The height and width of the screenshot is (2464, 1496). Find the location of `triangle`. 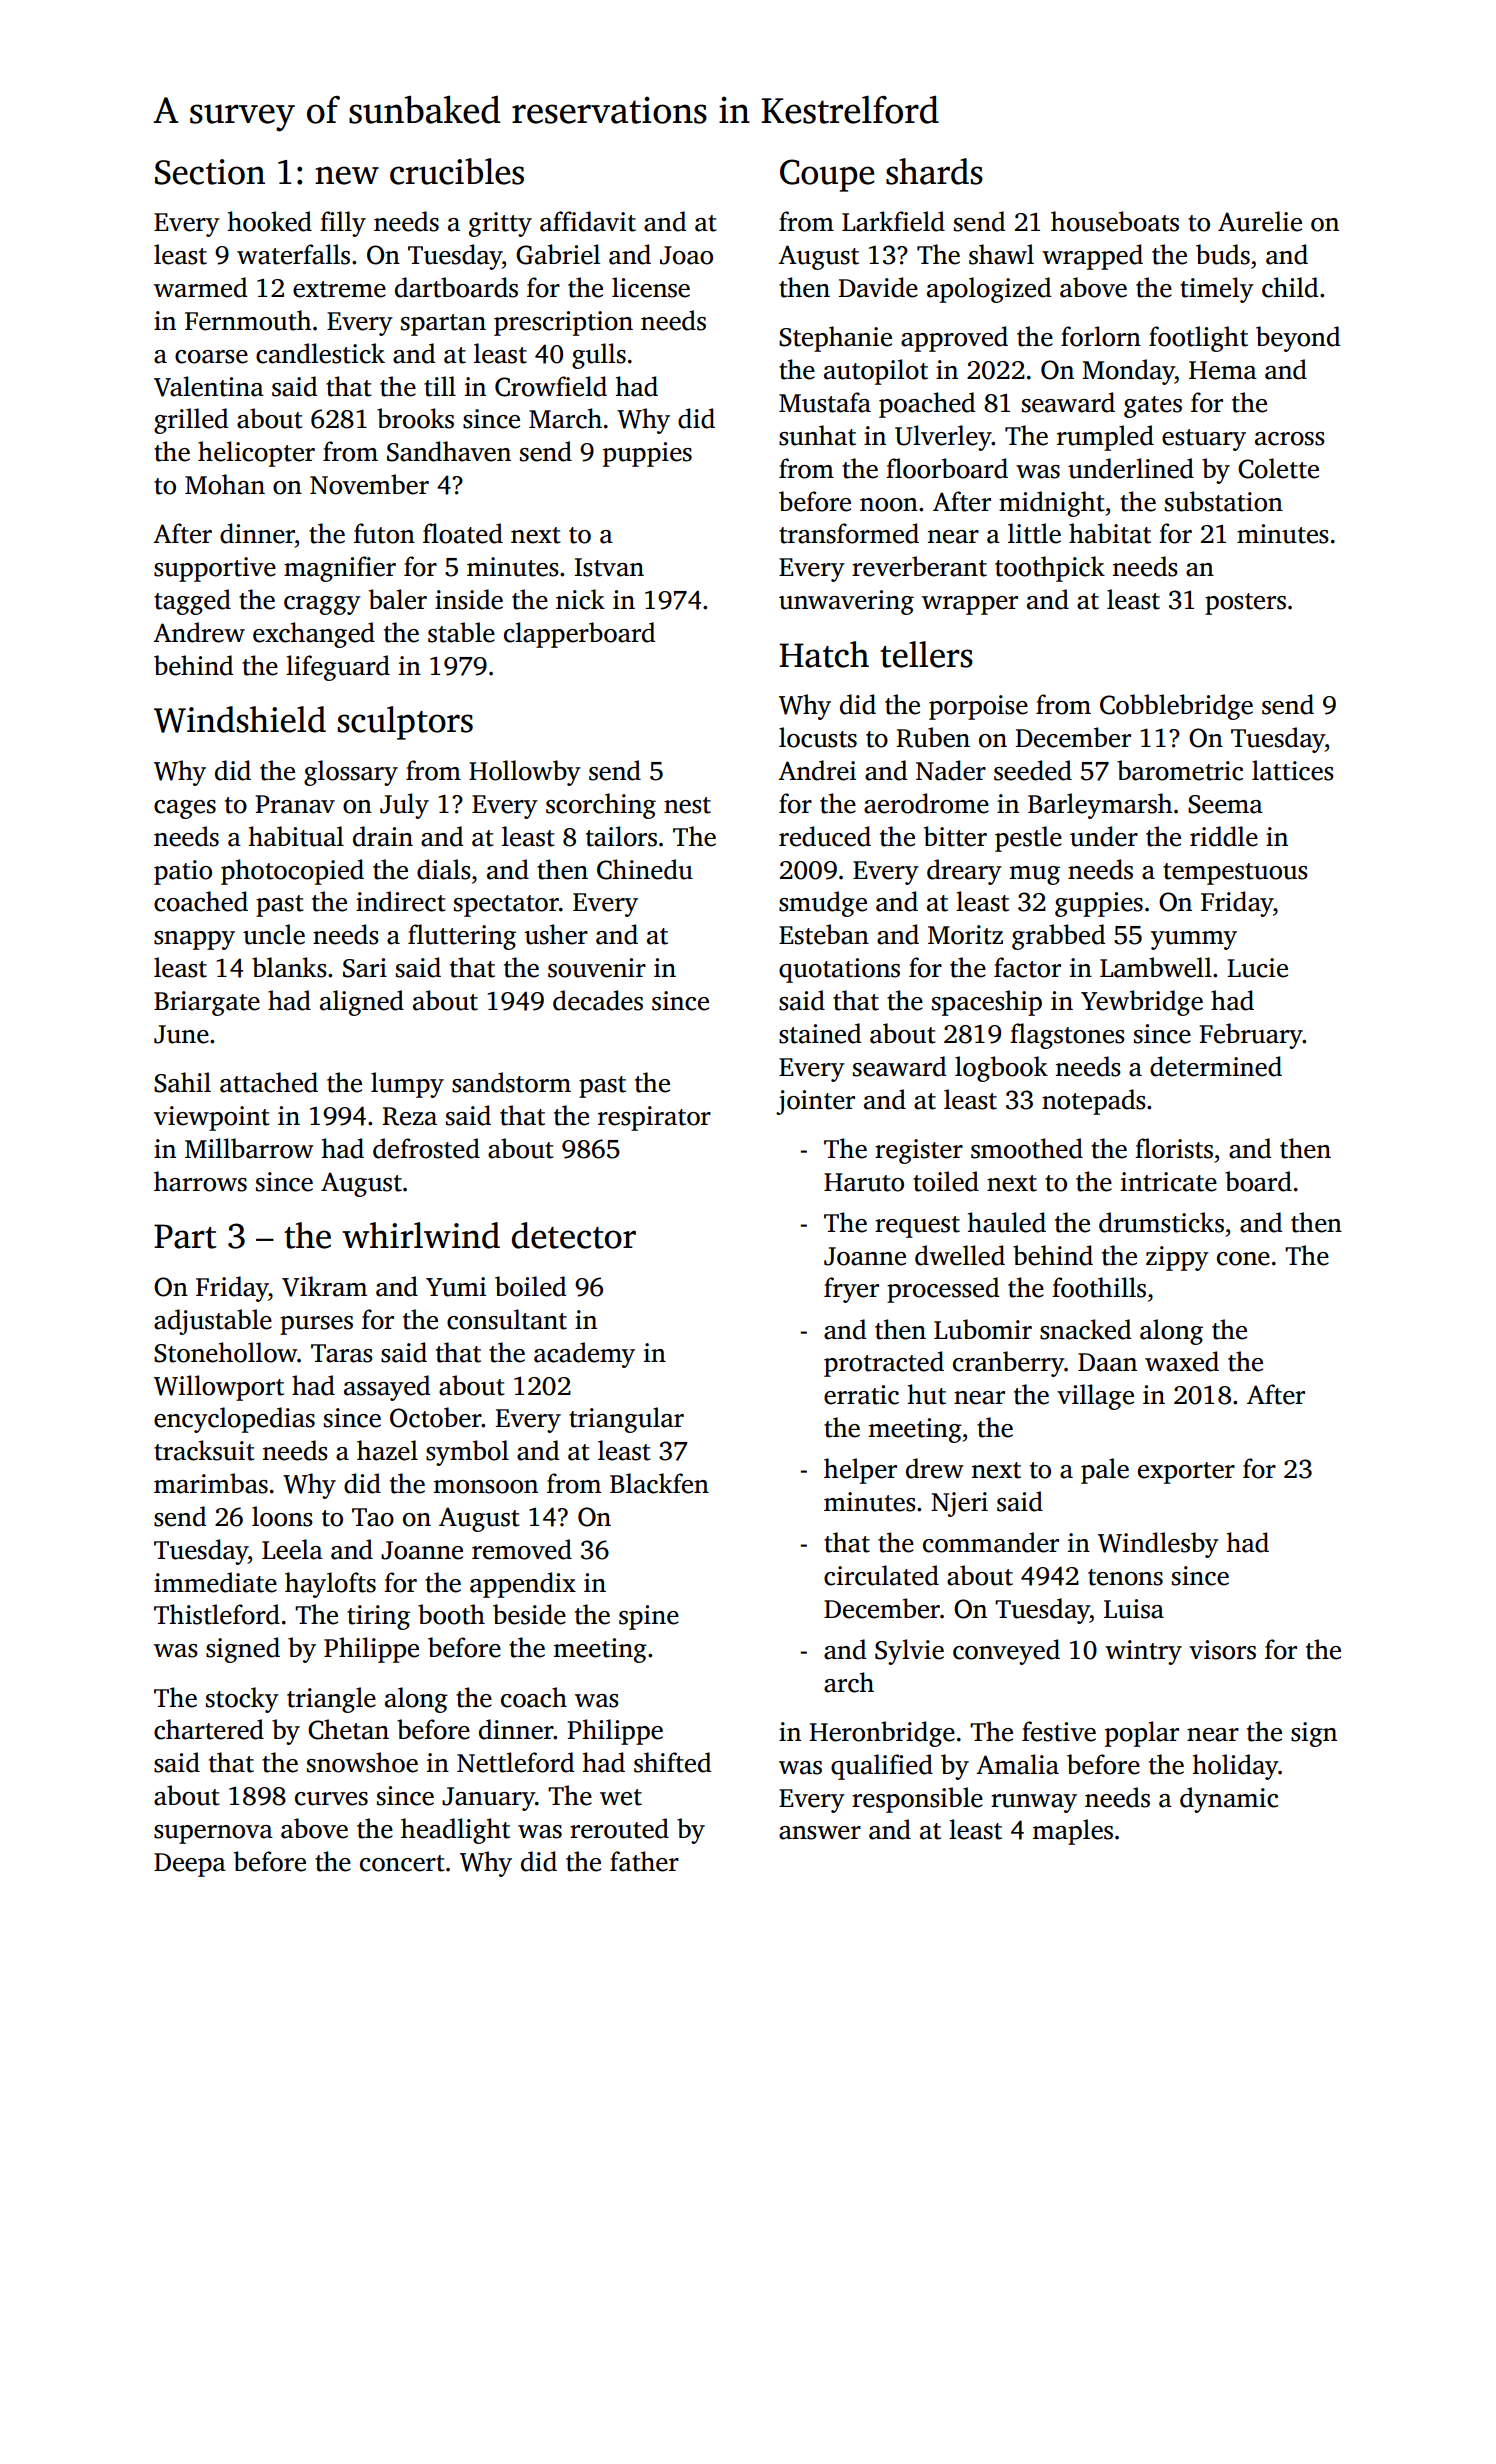

triangle is located at coordinates (331, 1700).
